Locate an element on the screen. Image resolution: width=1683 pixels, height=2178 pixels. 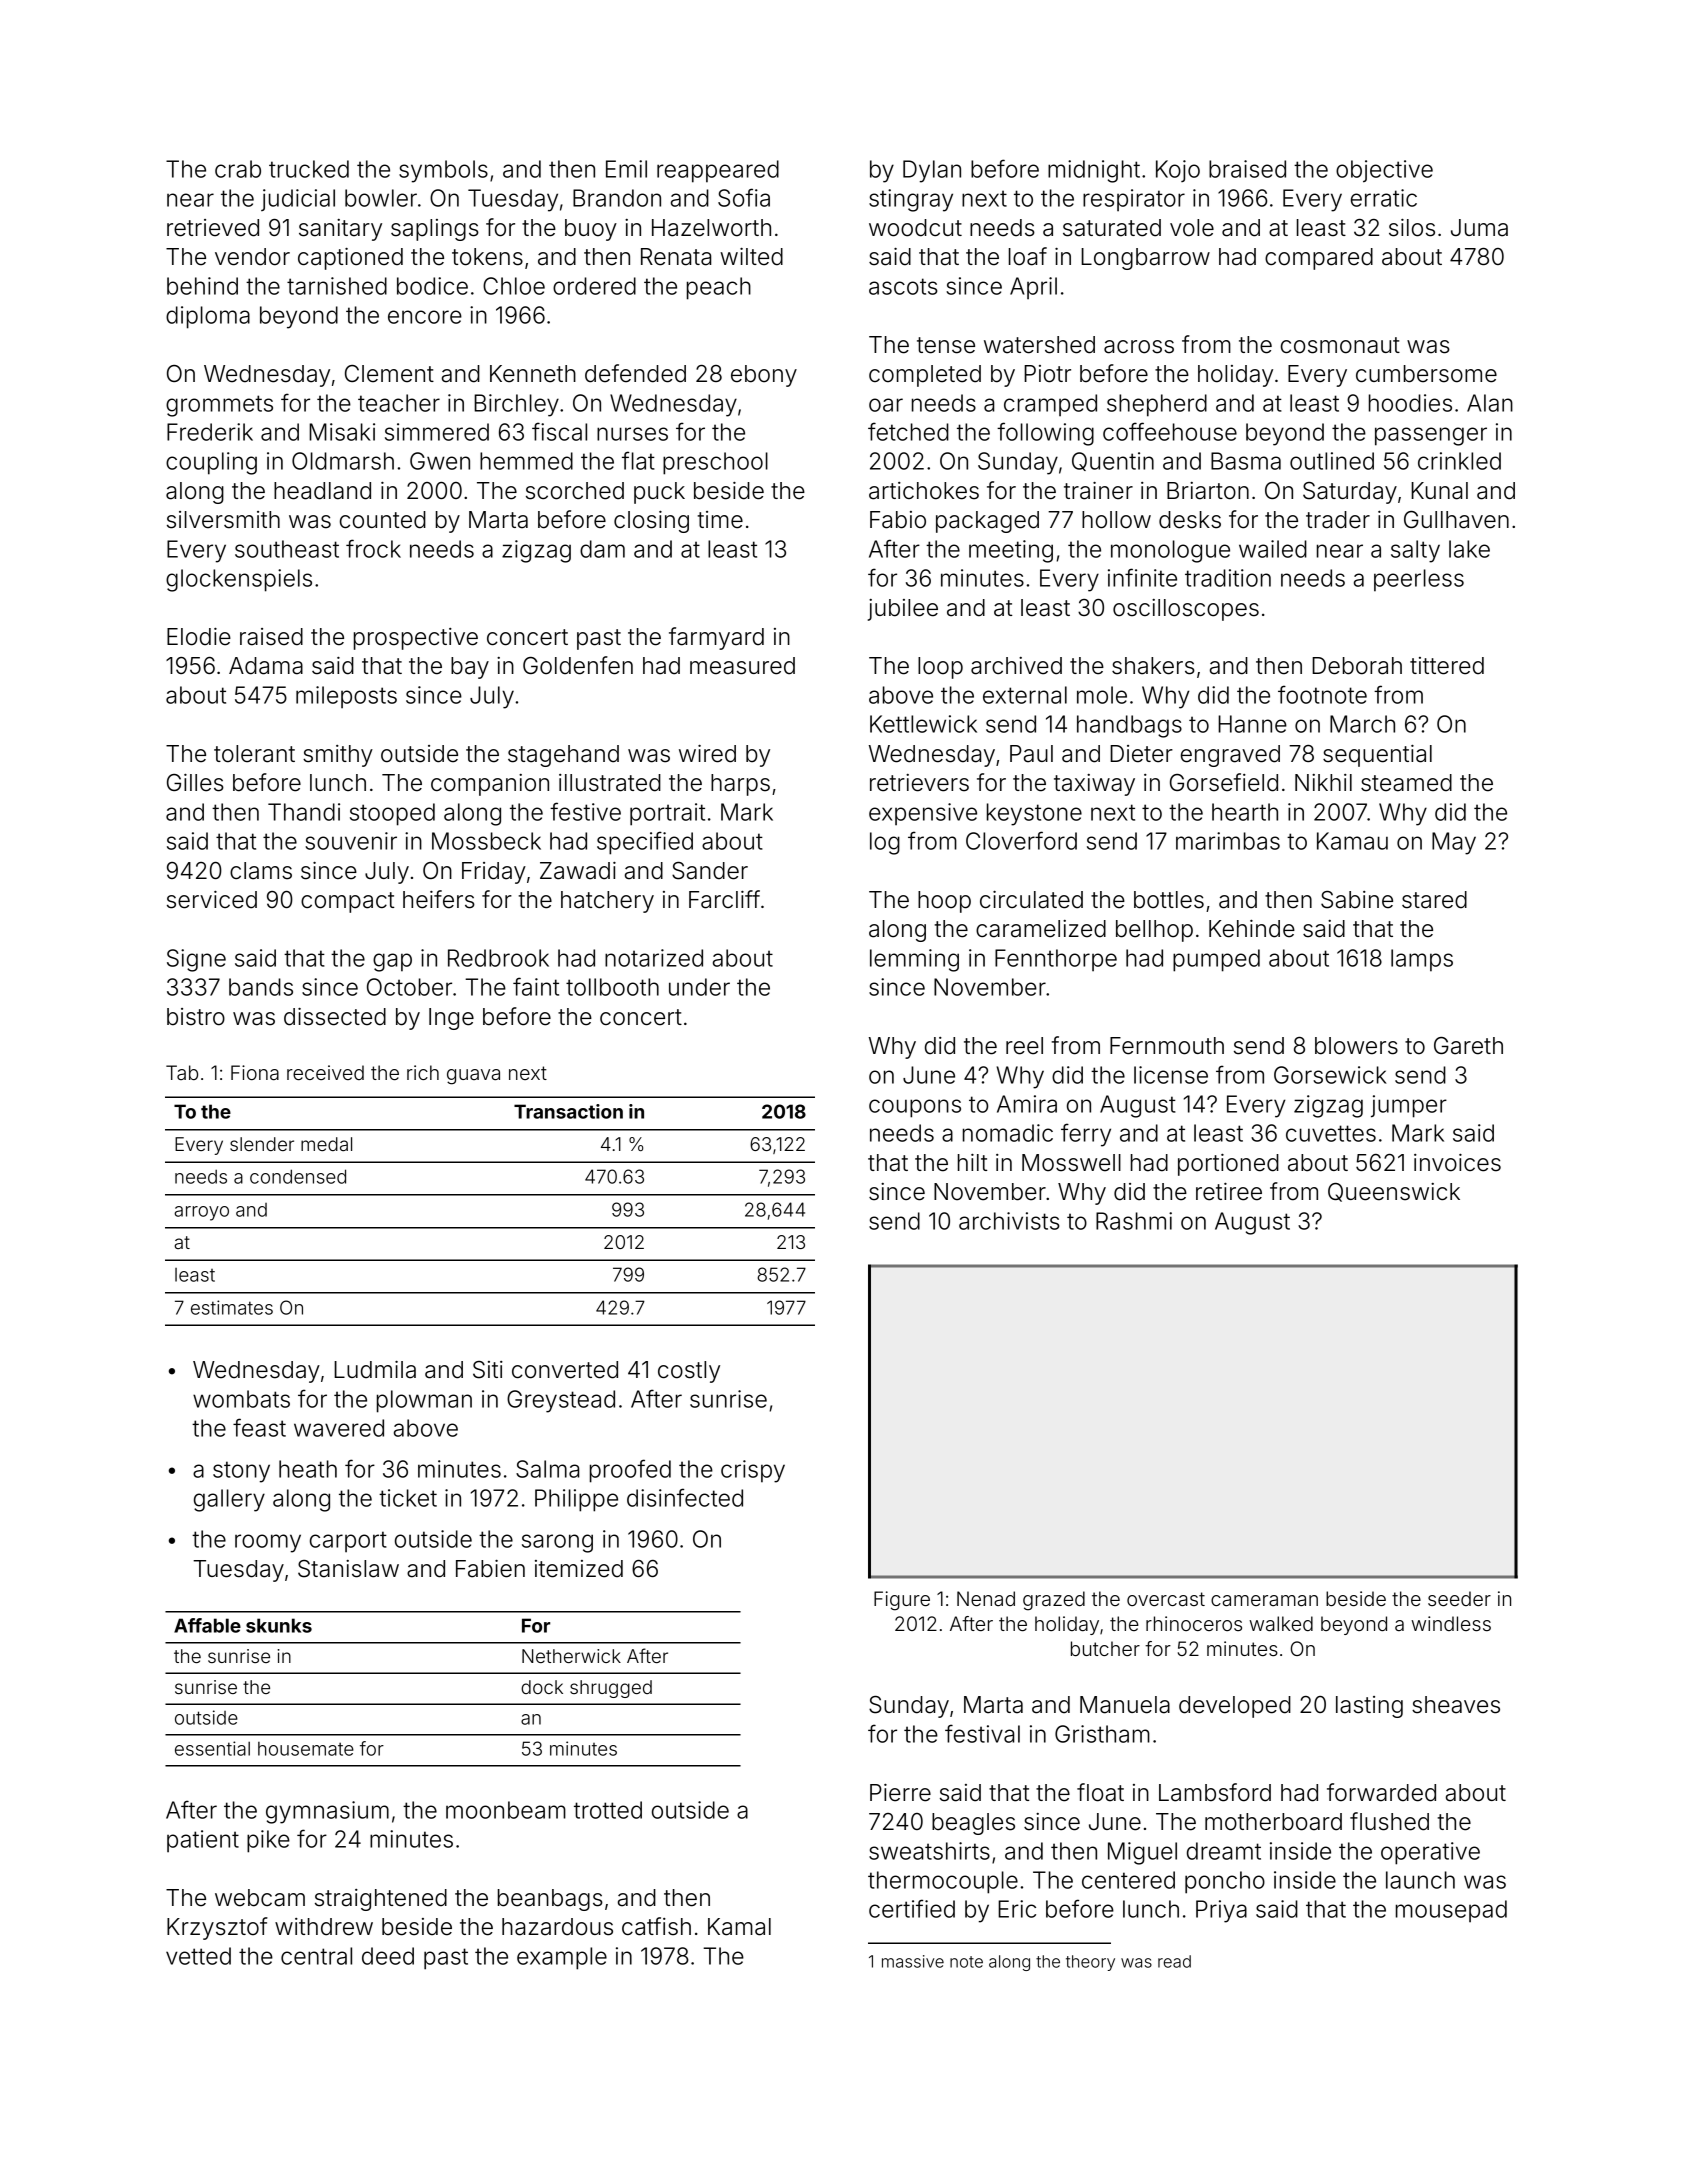
beagles is located at coordinates (973, 1824).
